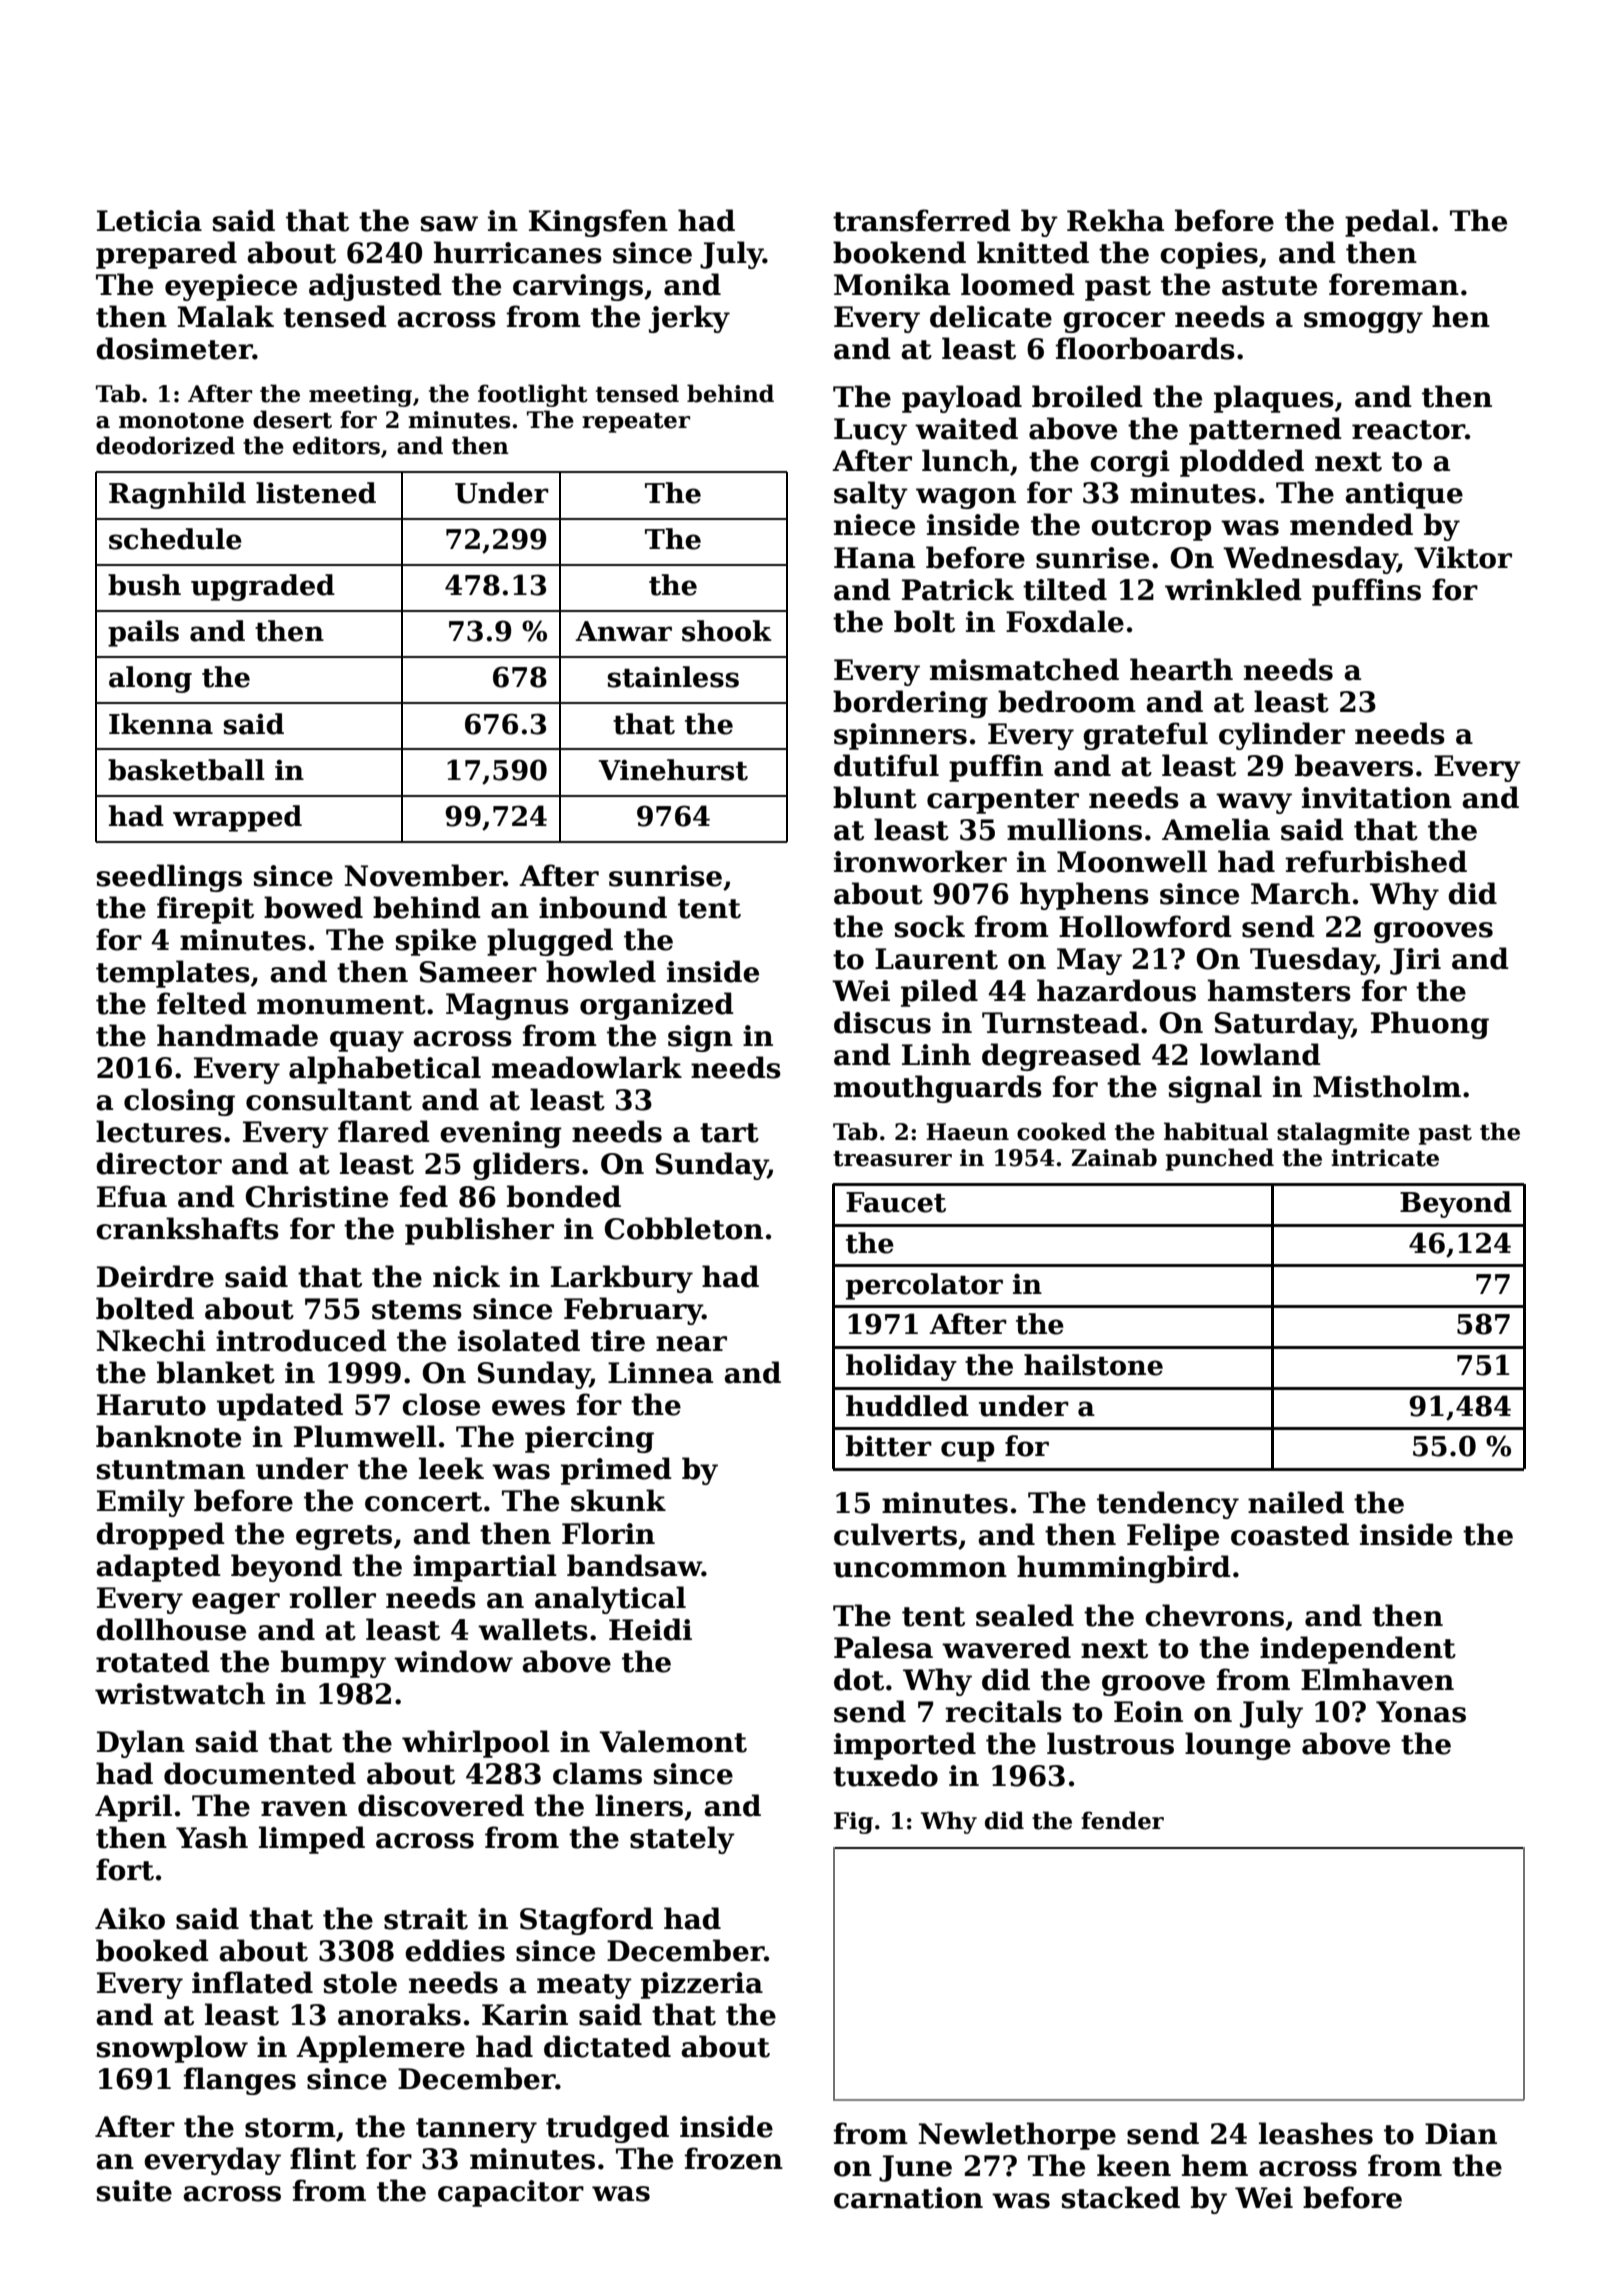 The width and height of the image is (1620, 2292). What do you see at coordinates (1151, 528) in the image?
I see `outcrop` at bounding box center [1151, 528].
